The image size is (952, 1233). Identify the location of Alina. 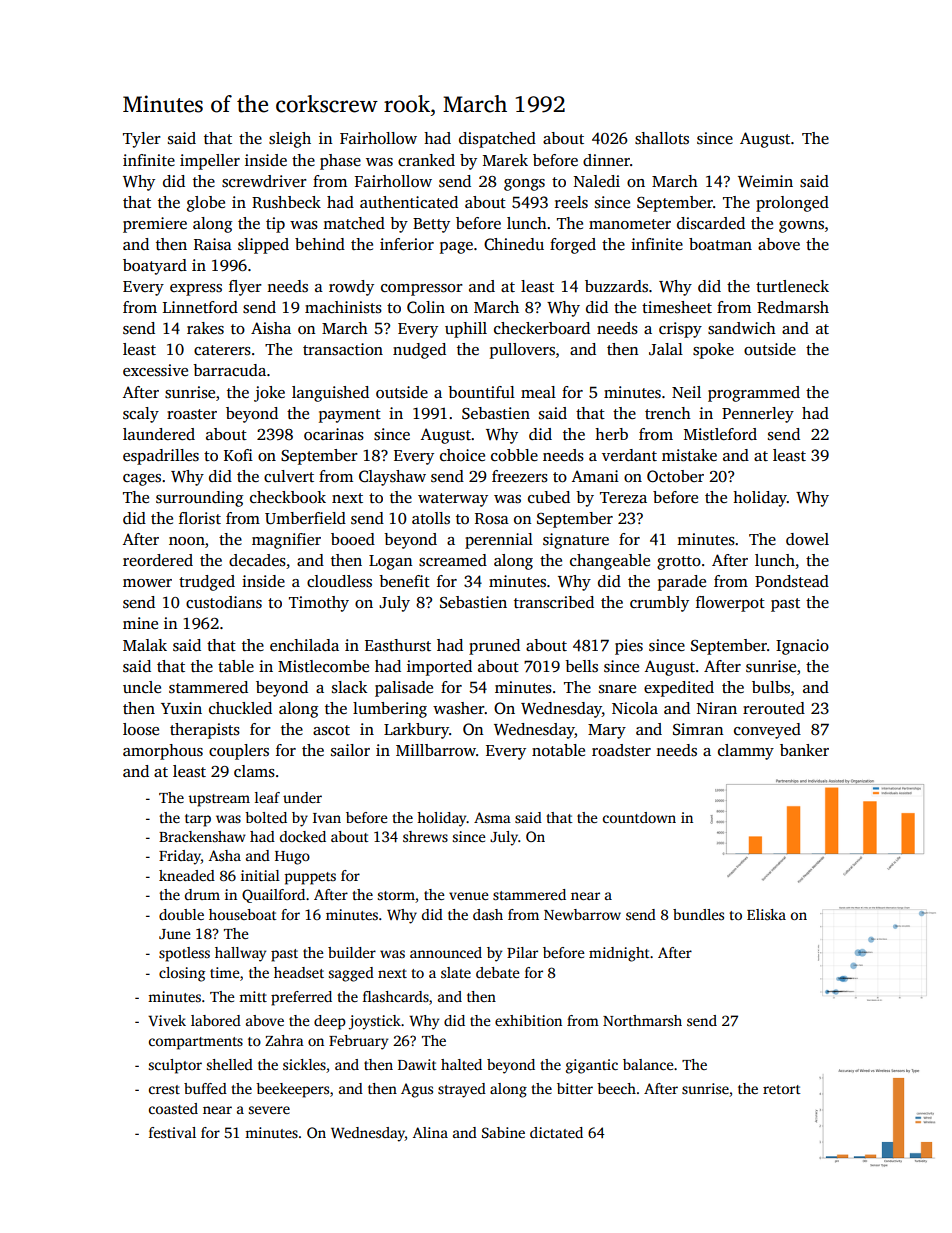
(430, 1132).
